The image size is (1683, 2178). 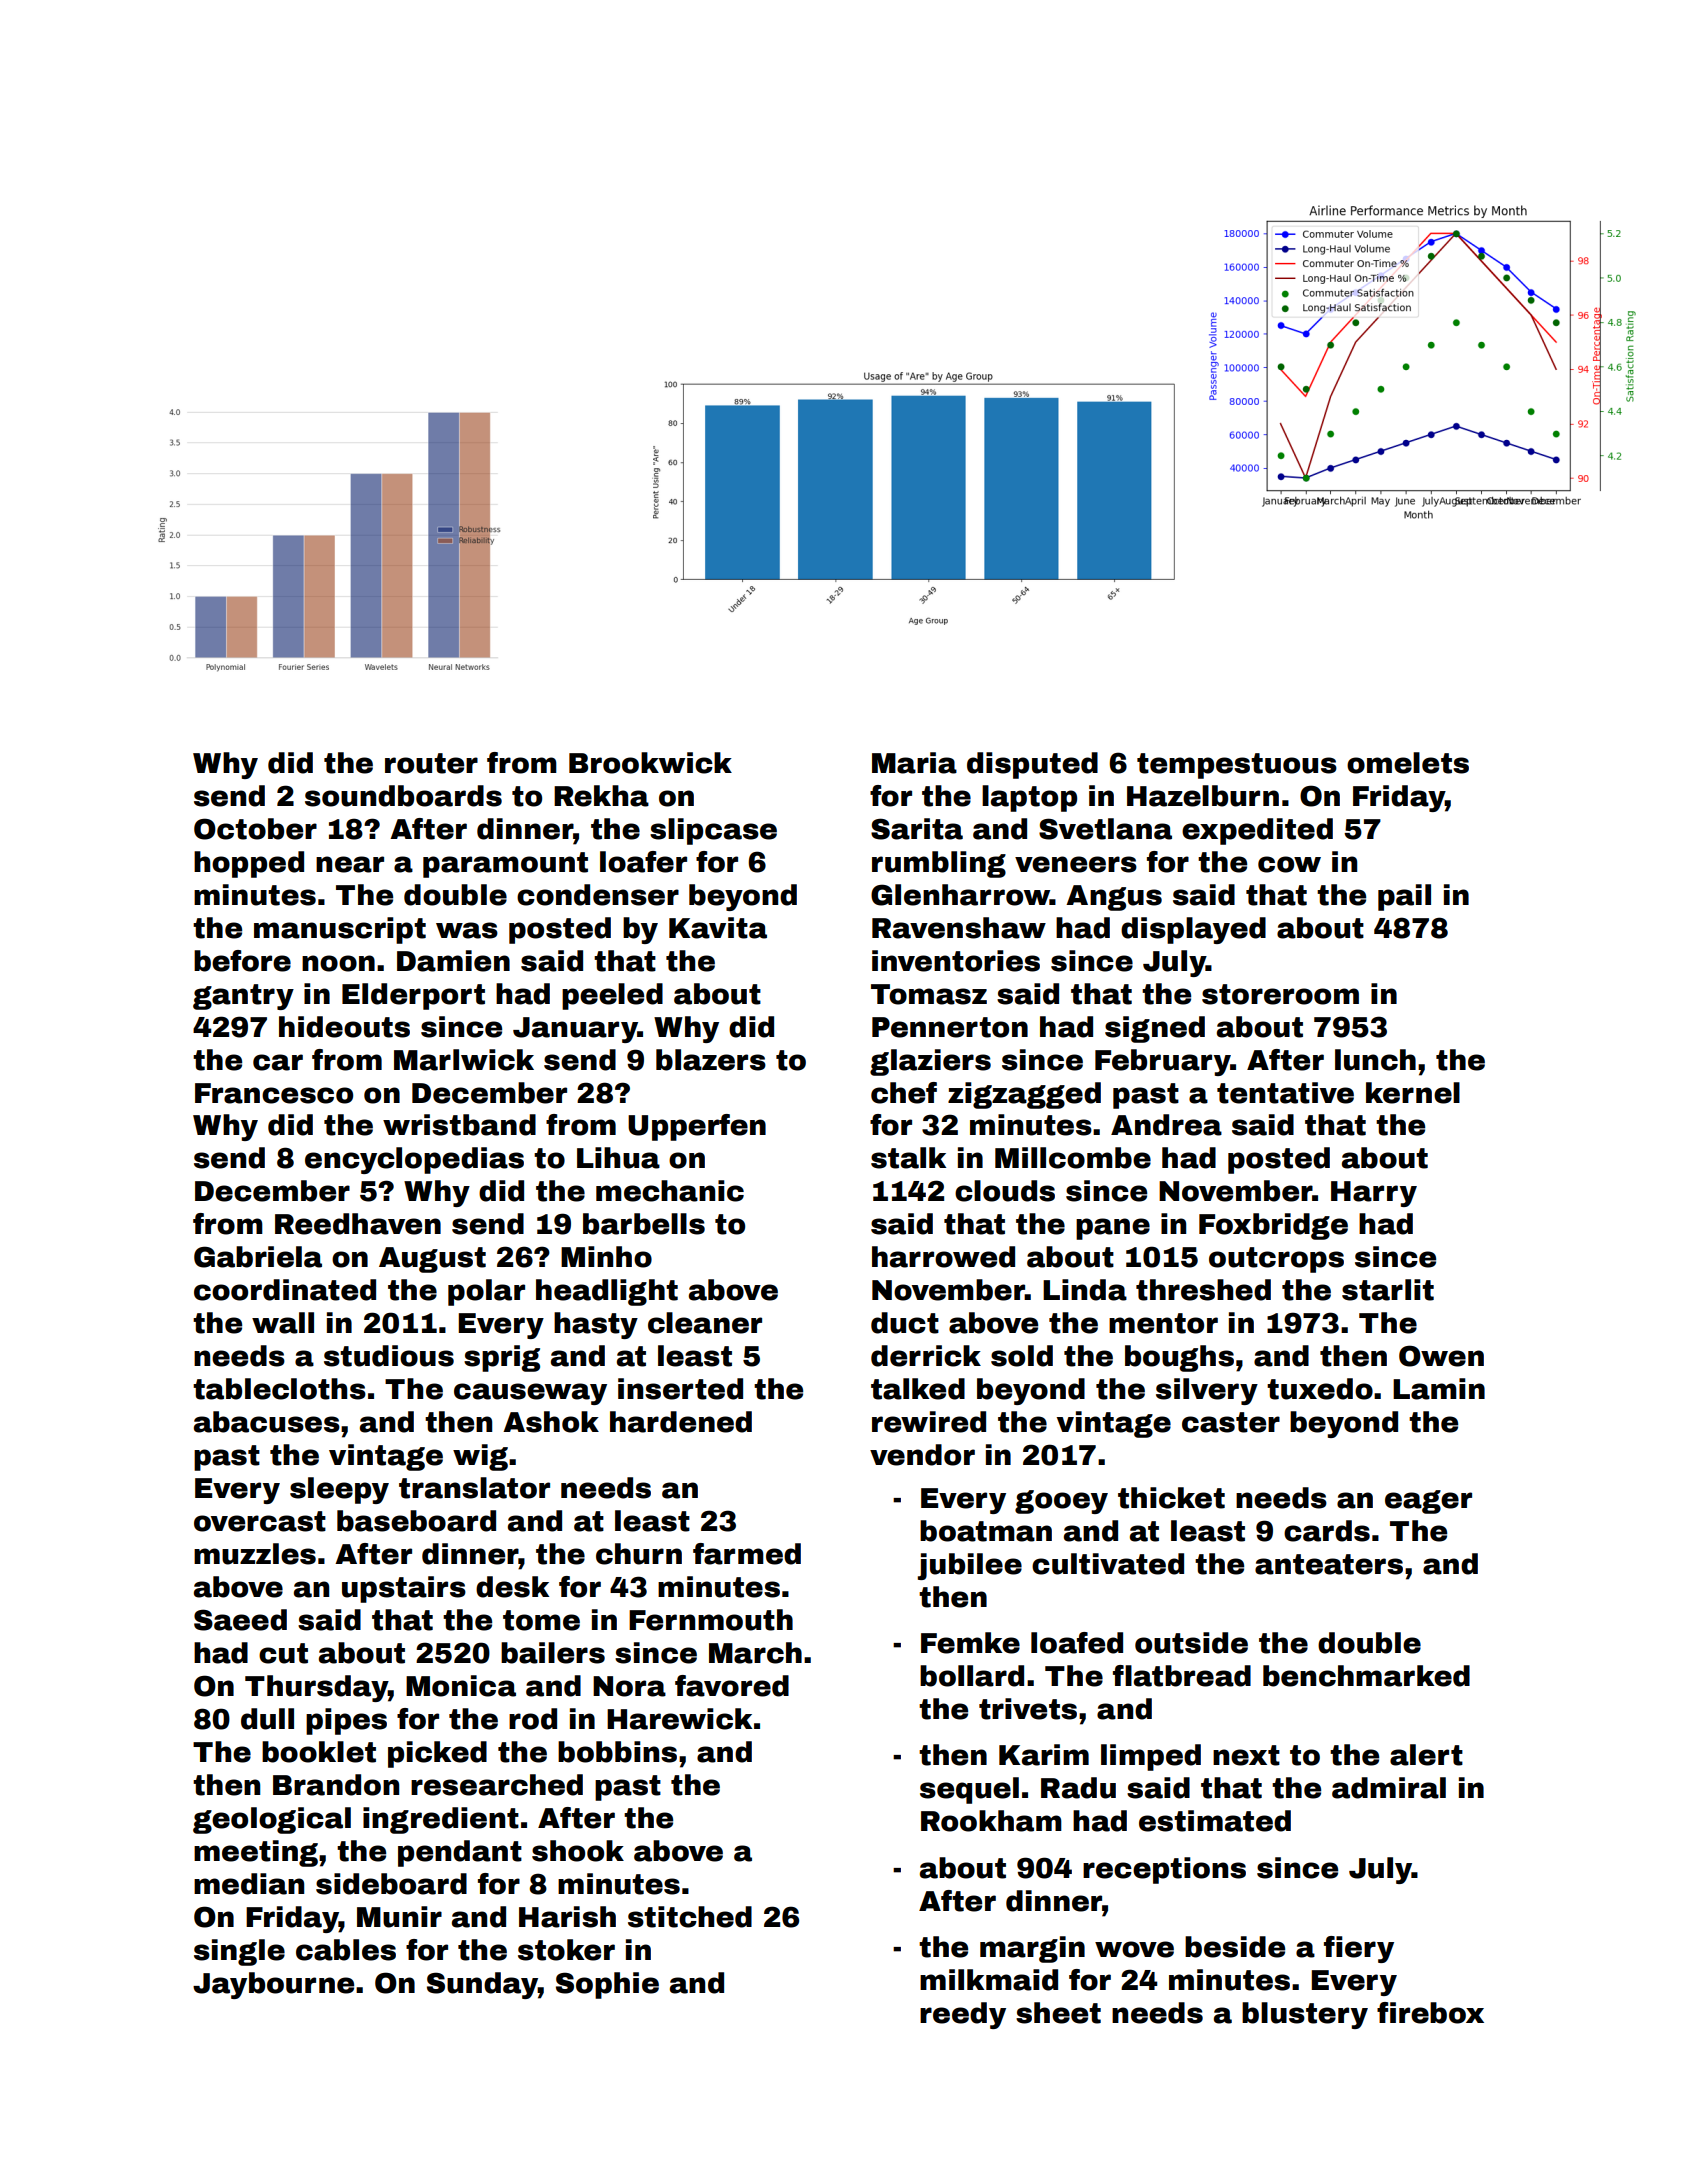 I want to click on hardened, so click(x=681, y=1422).
